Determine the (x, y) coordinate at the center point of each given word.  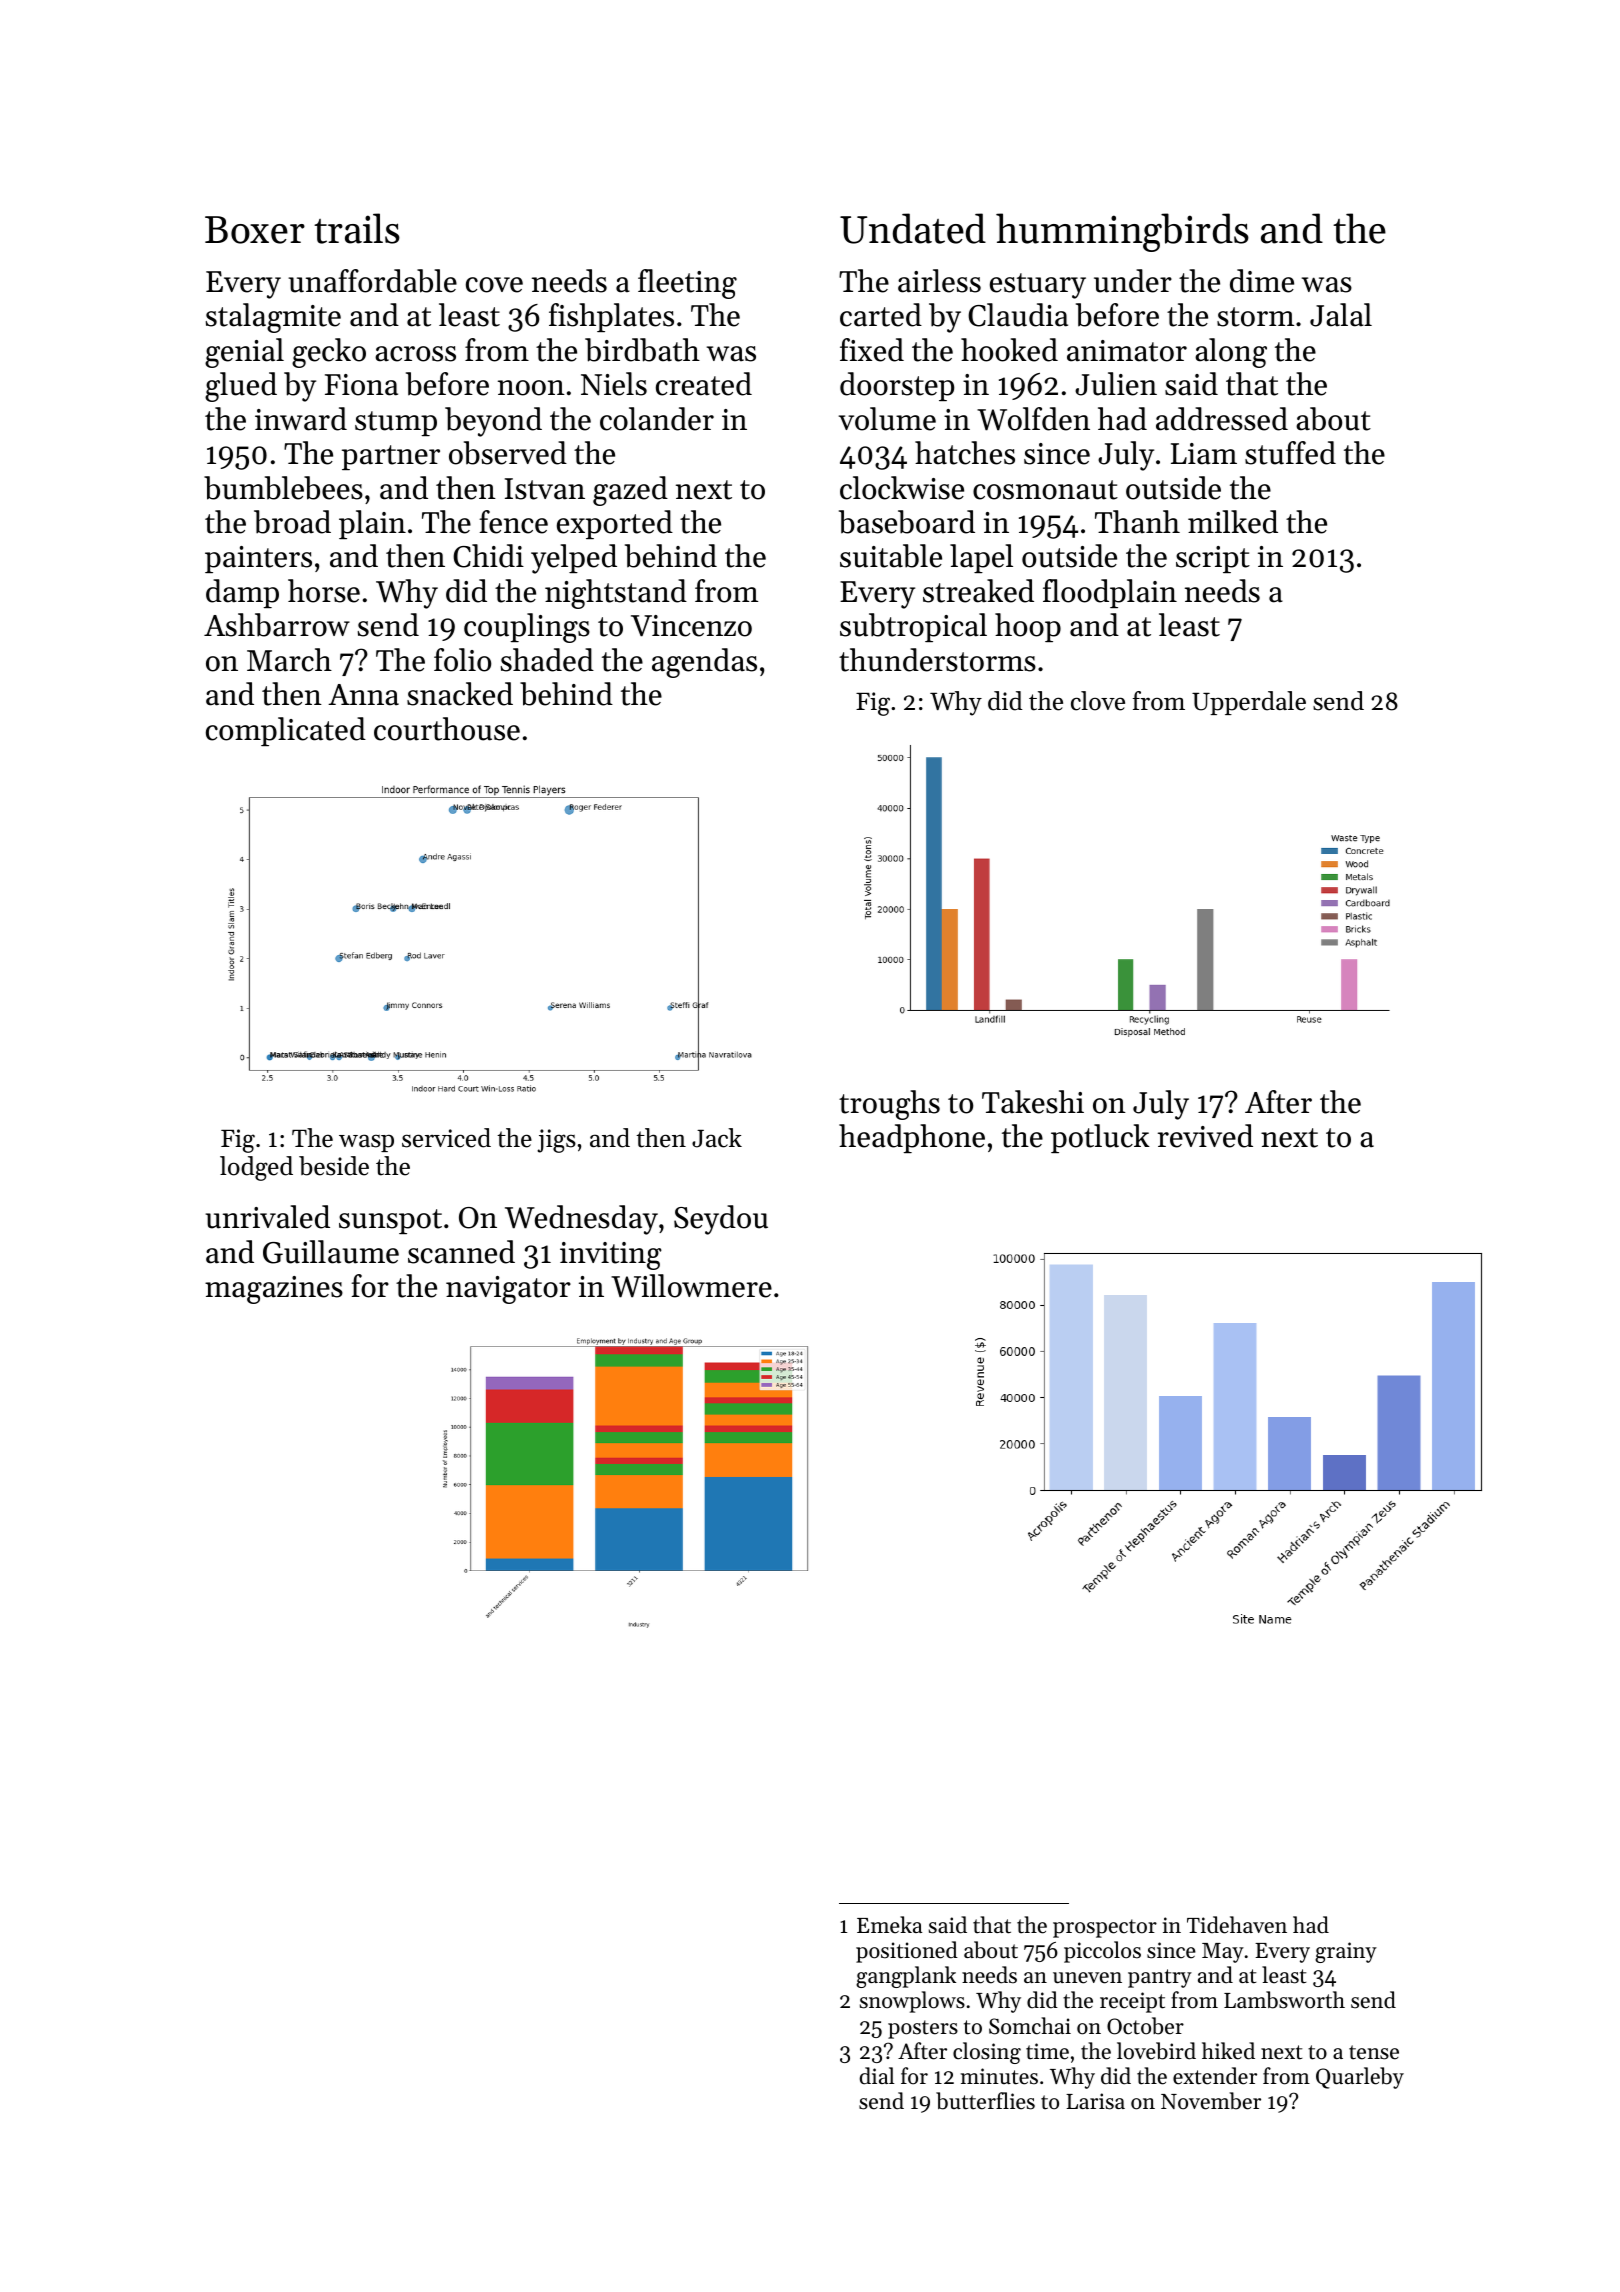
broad (292, 522)
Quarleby (1360, 2078)
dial (877, 2076)
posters (923, 2029)
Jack (717, 1138)
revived (1205, 1136)
